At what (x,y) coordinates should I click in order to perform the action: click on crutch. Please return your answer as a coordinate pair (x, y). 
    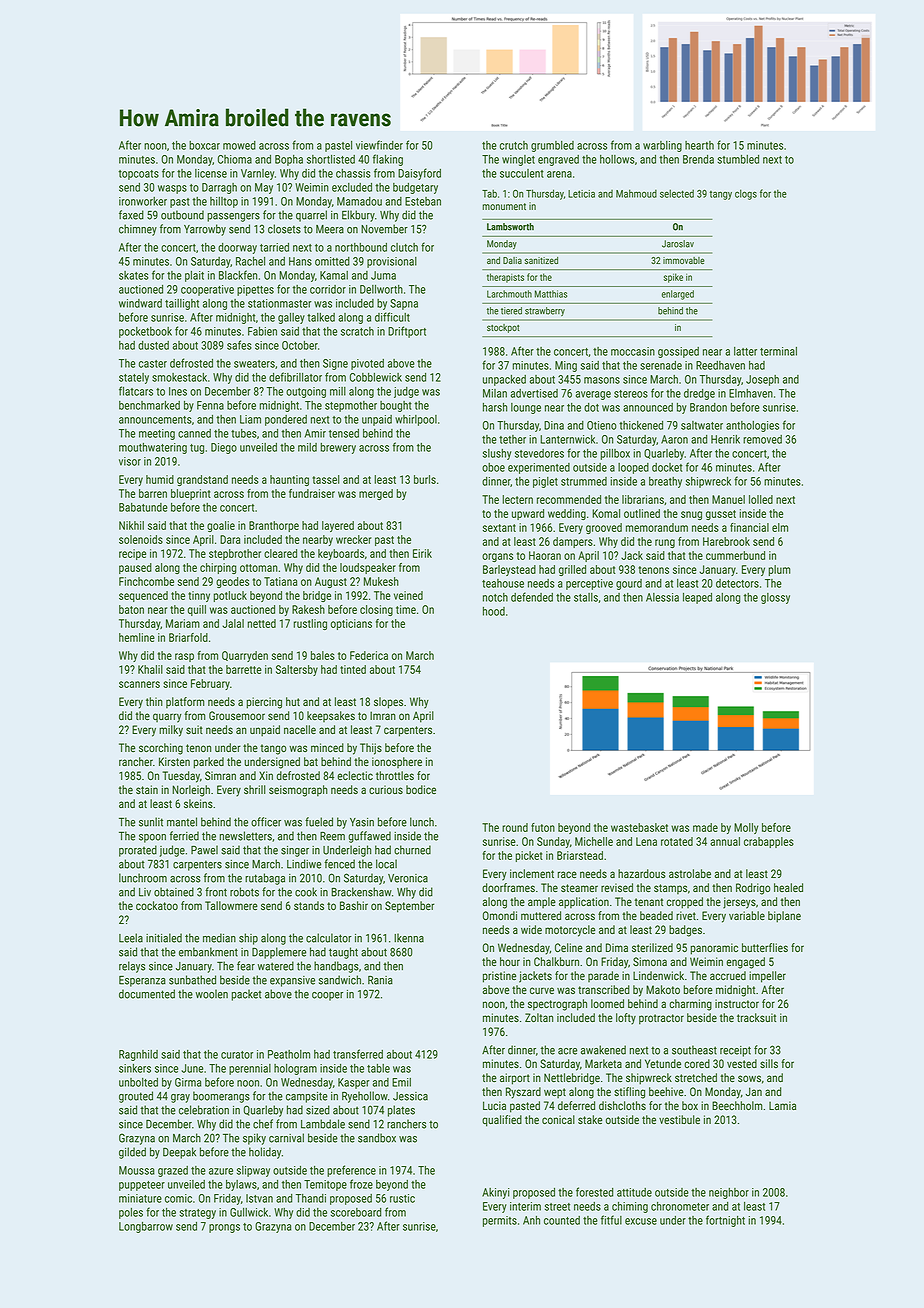
    Looking at the image, I should click on (514, 145).
